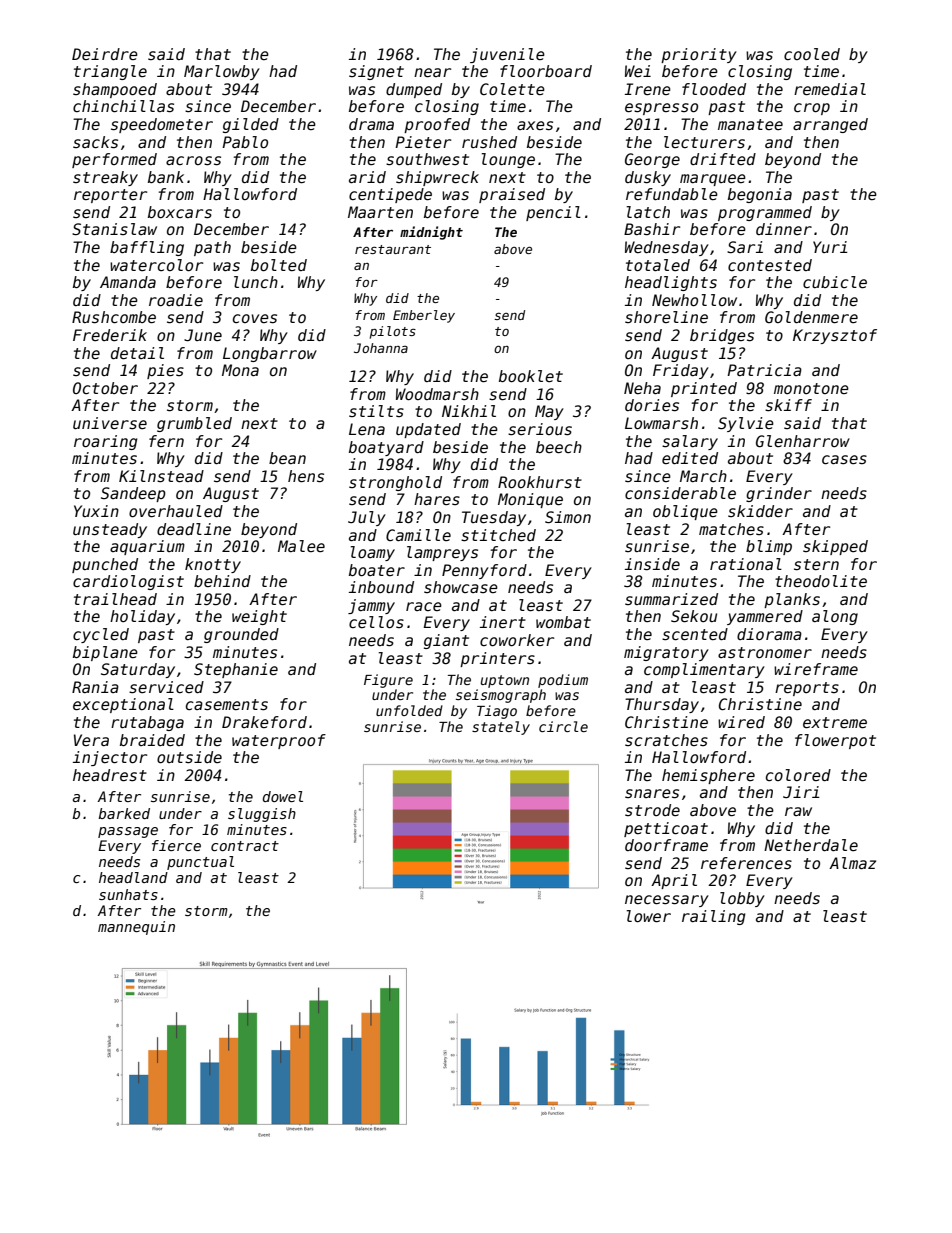 This screenshot has width=952, height=1233. Describe the element at coordinates (746, 424) in the screenshot. I see `Sylvie` at that location.
